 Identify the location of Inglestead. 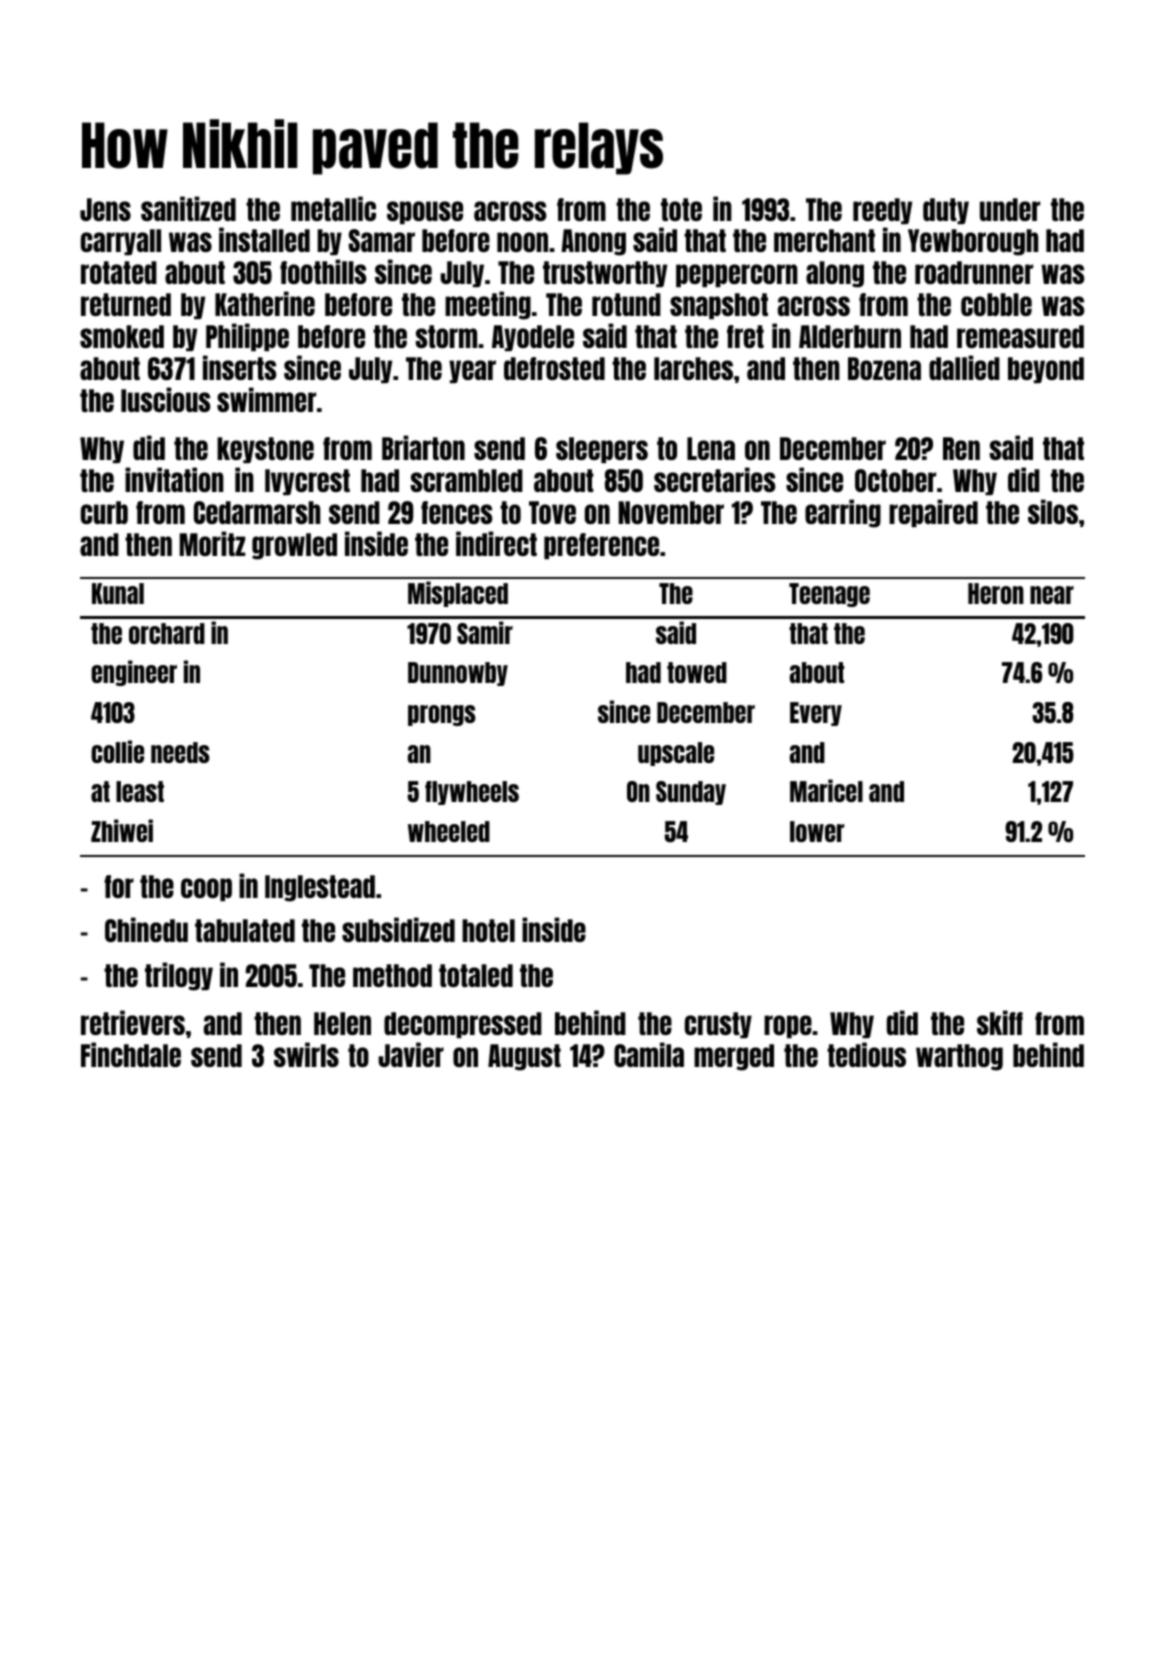
(320, 888).
